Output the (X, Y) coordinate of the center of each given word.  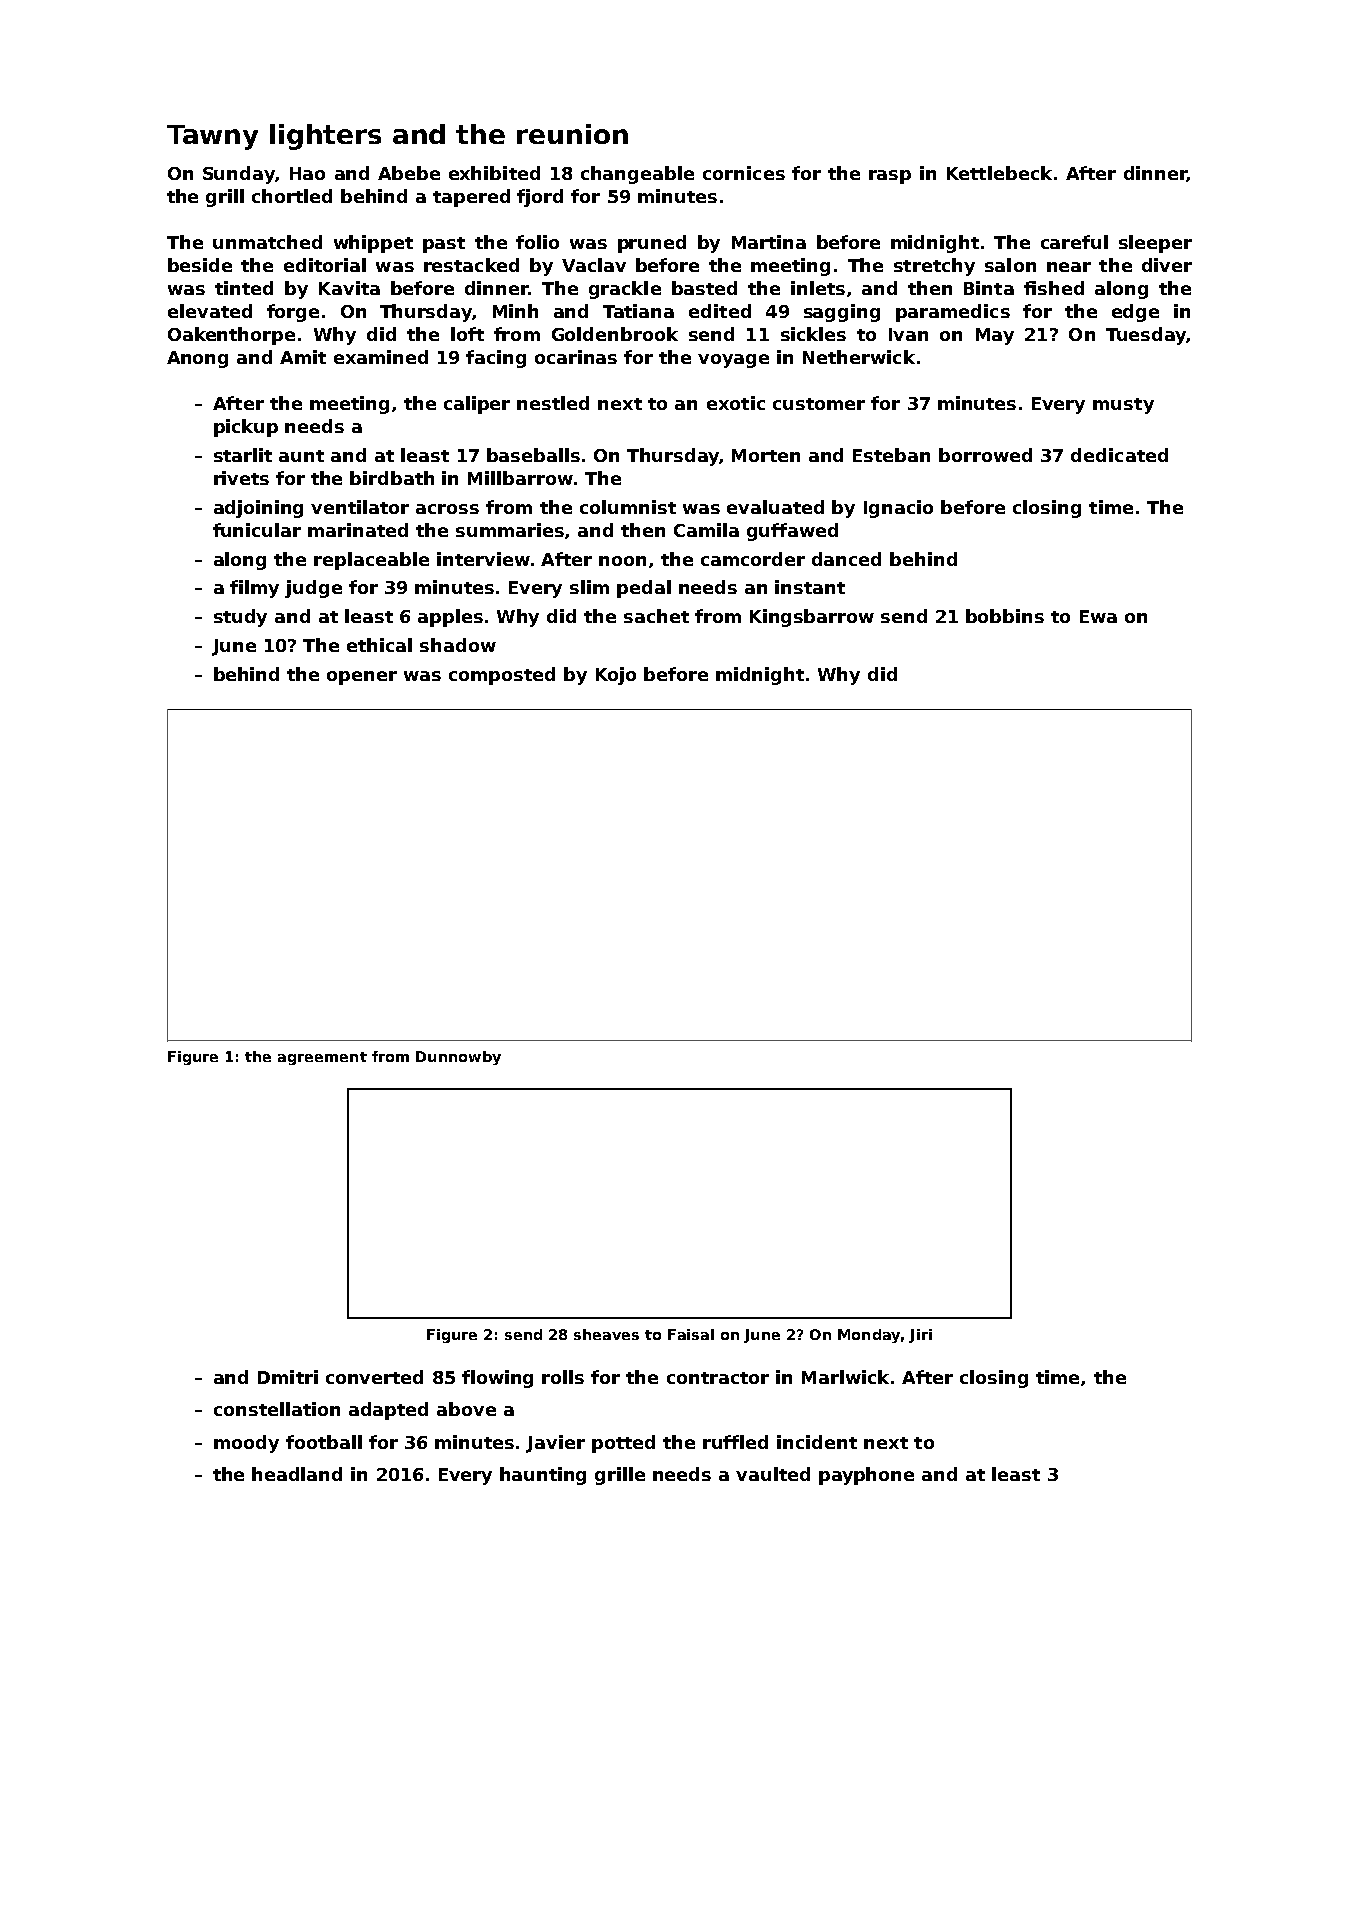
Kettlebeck (999, 173)
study (240, 618)
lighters (325, 137)
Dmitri (288, 1377)
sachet (656, 616)
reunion (572, 134)
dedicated (1119, 455)
